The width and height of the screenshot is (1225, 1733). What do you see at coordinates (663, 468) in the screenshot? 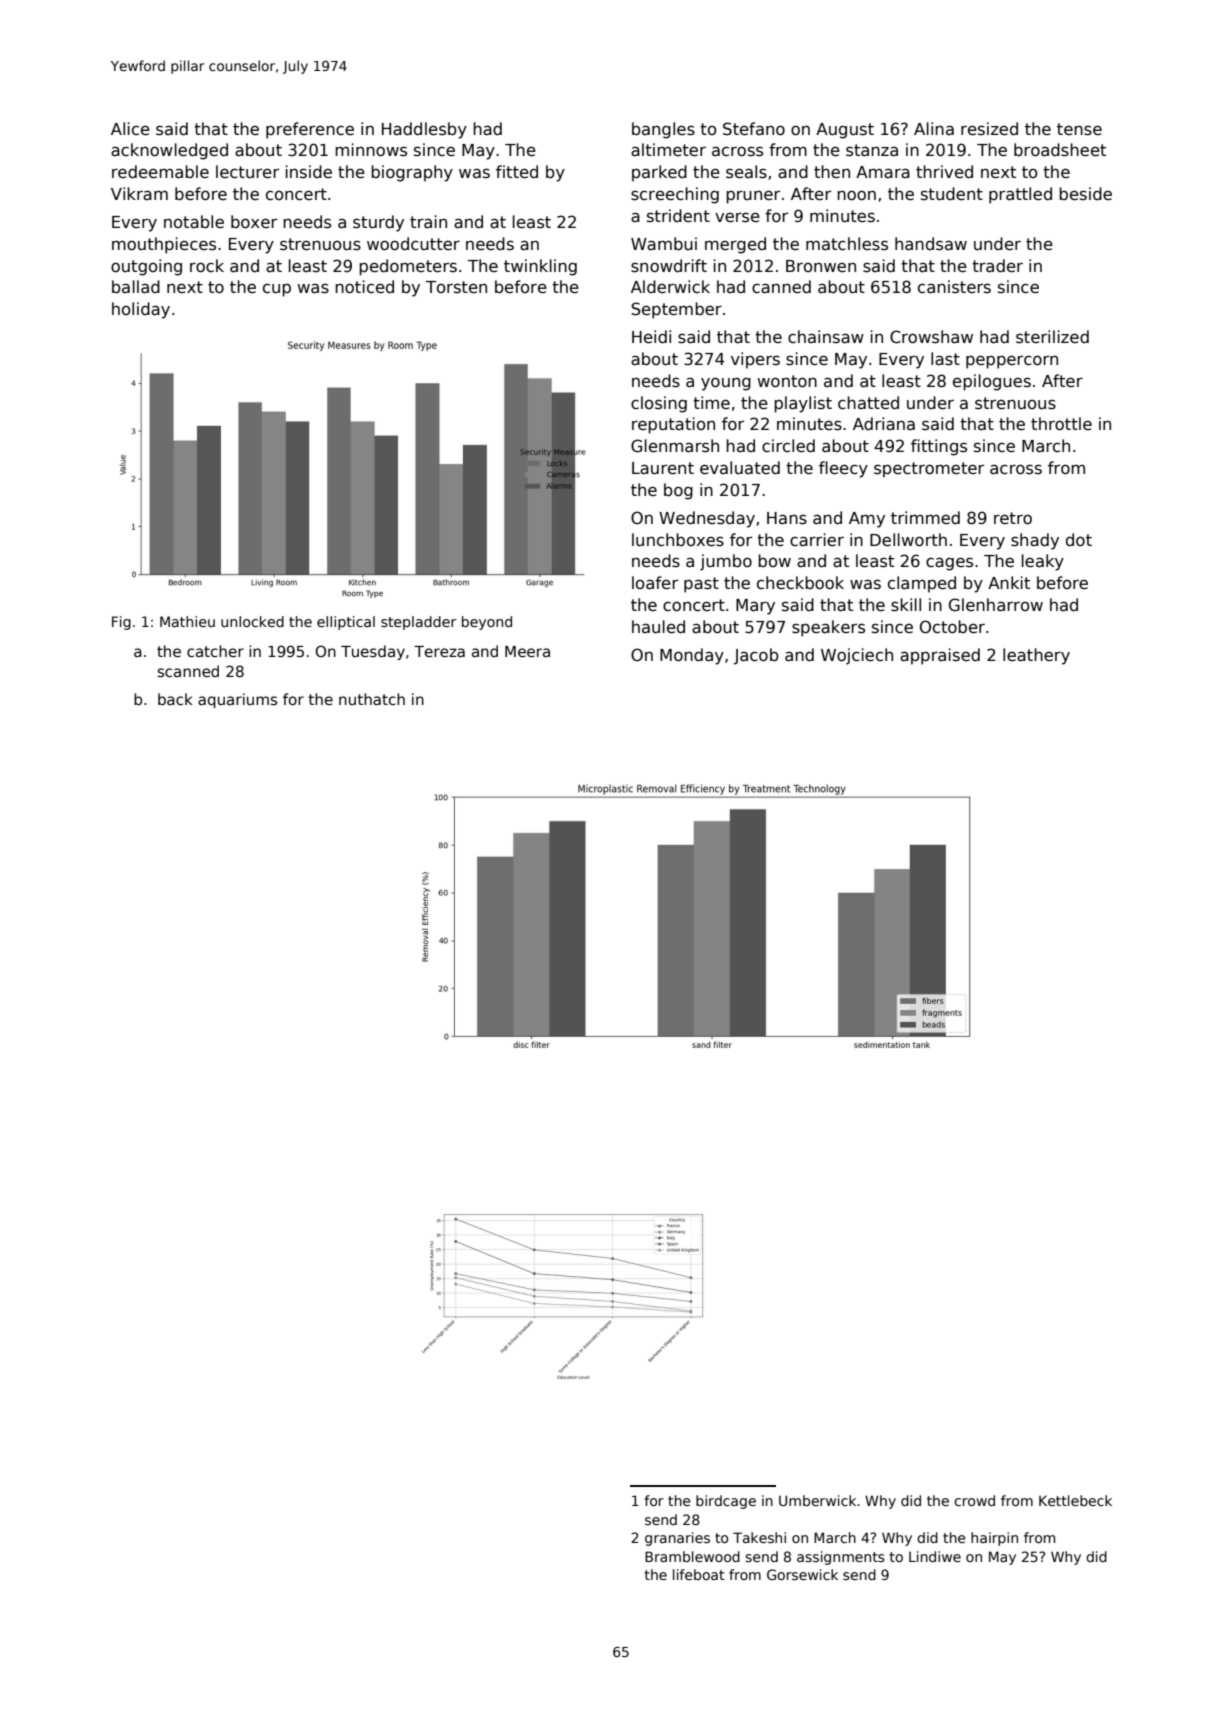
I see `Laurent` at bounding box center [663, 468].
